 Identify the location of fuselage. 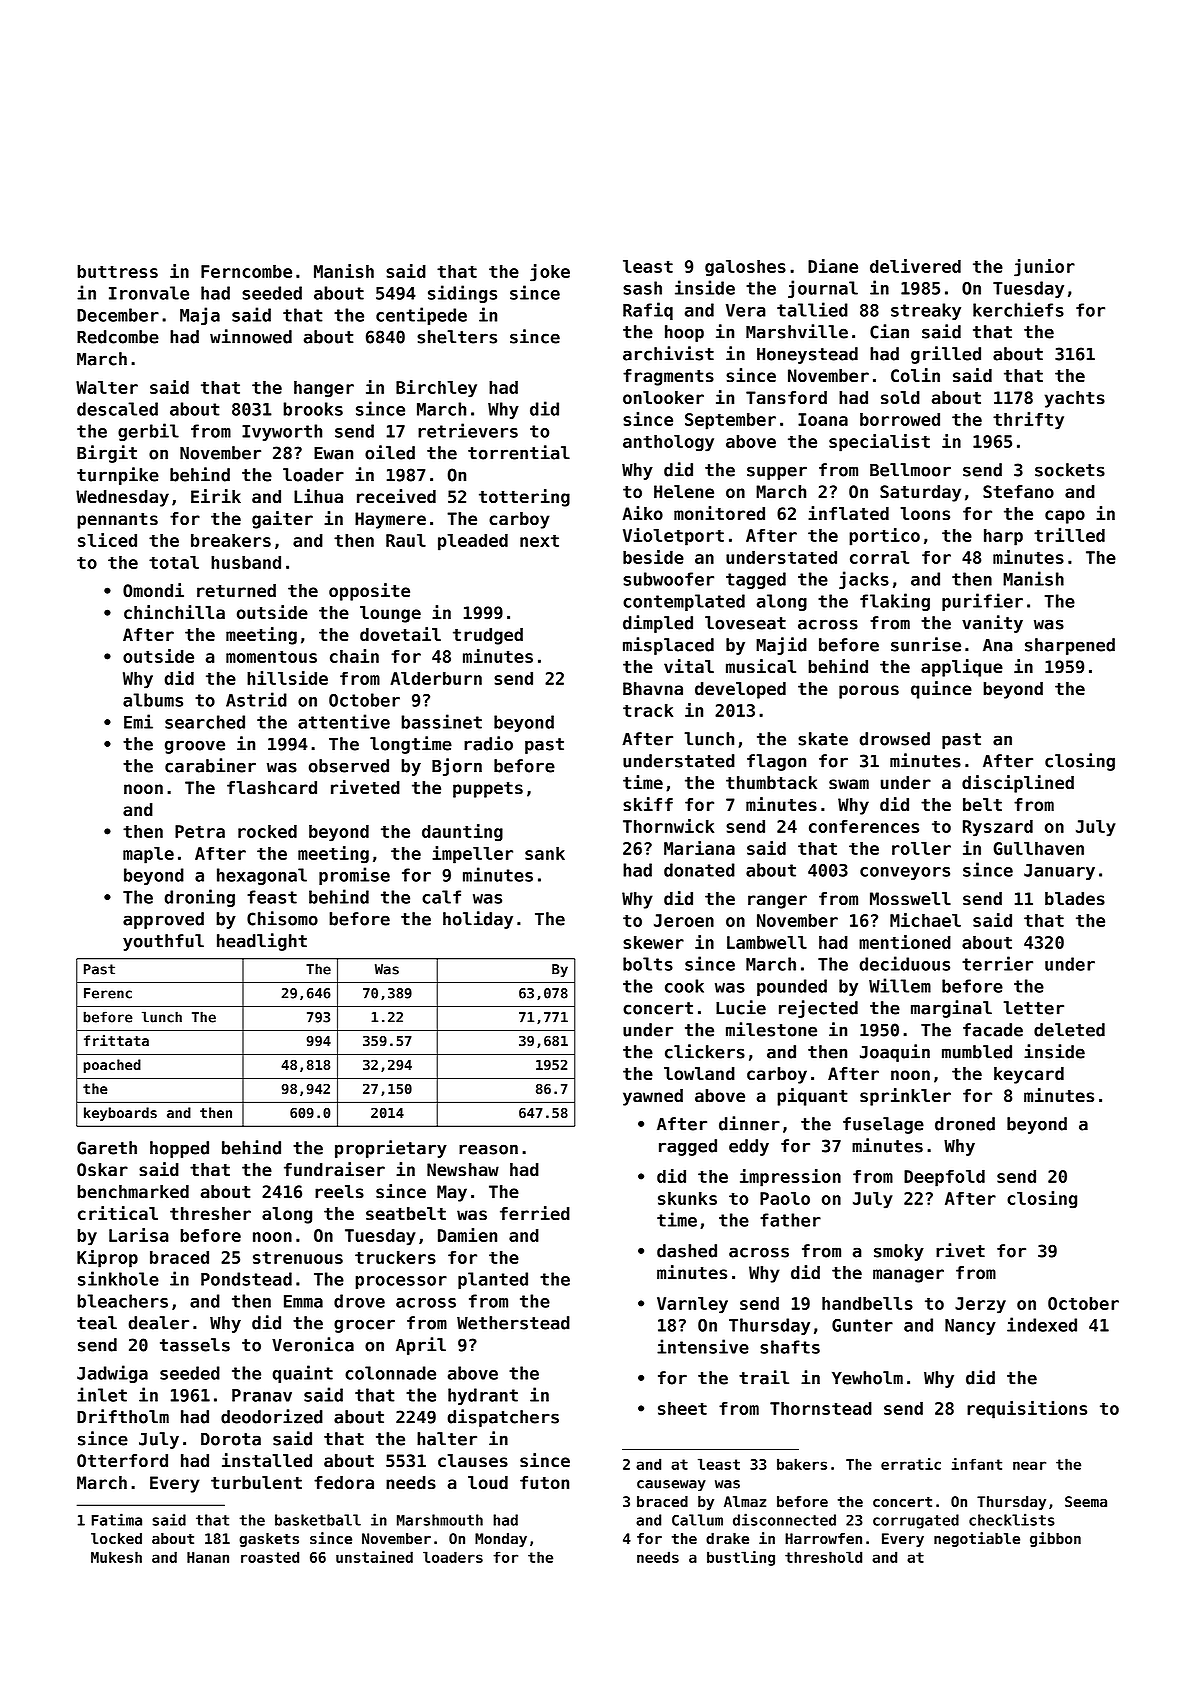
(883, 1125).
